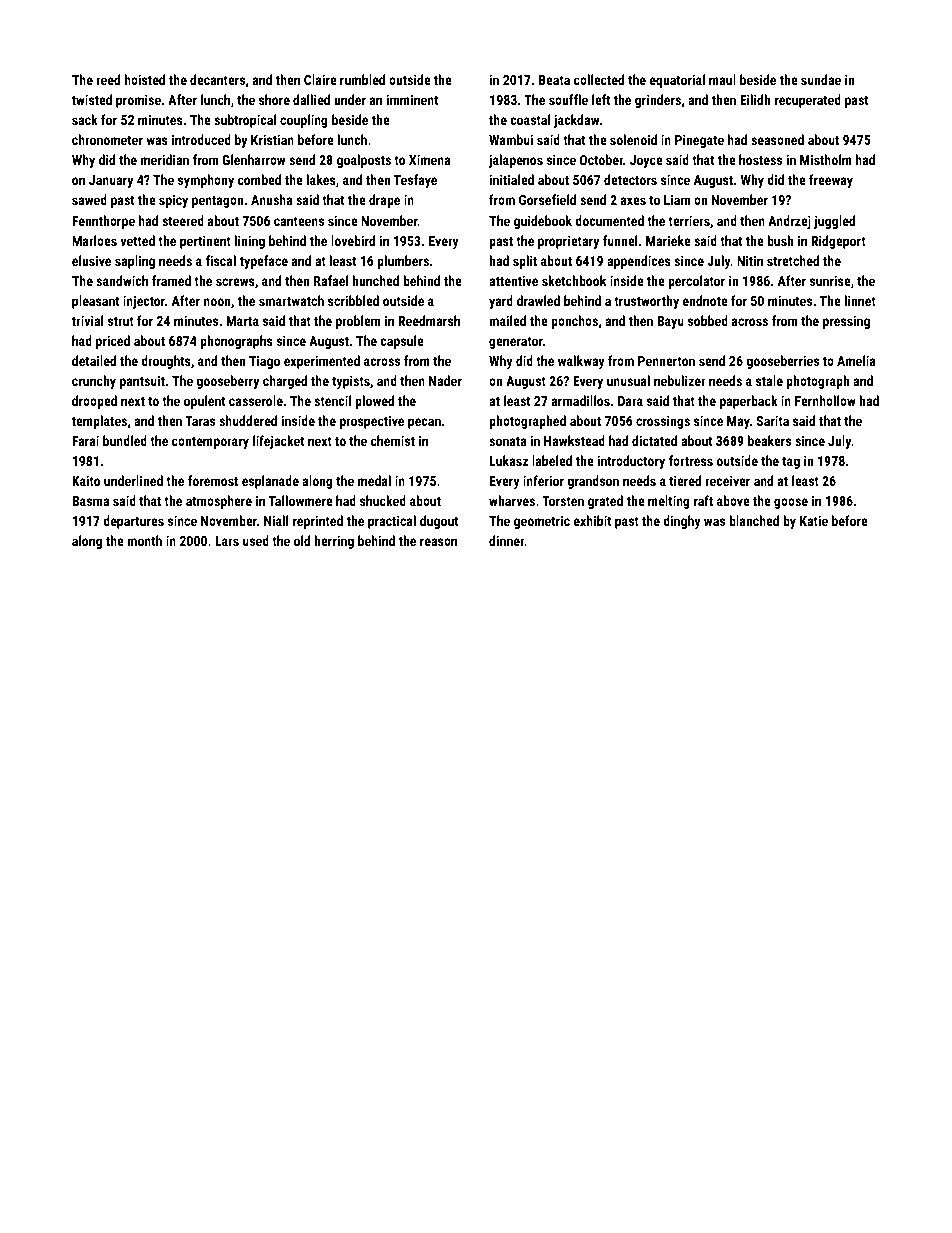 The width and height of the screenshot is (952, 1233). Describe the element at coordinates (278, 442) in the screenshot. I see `lifejacket` at that location.
